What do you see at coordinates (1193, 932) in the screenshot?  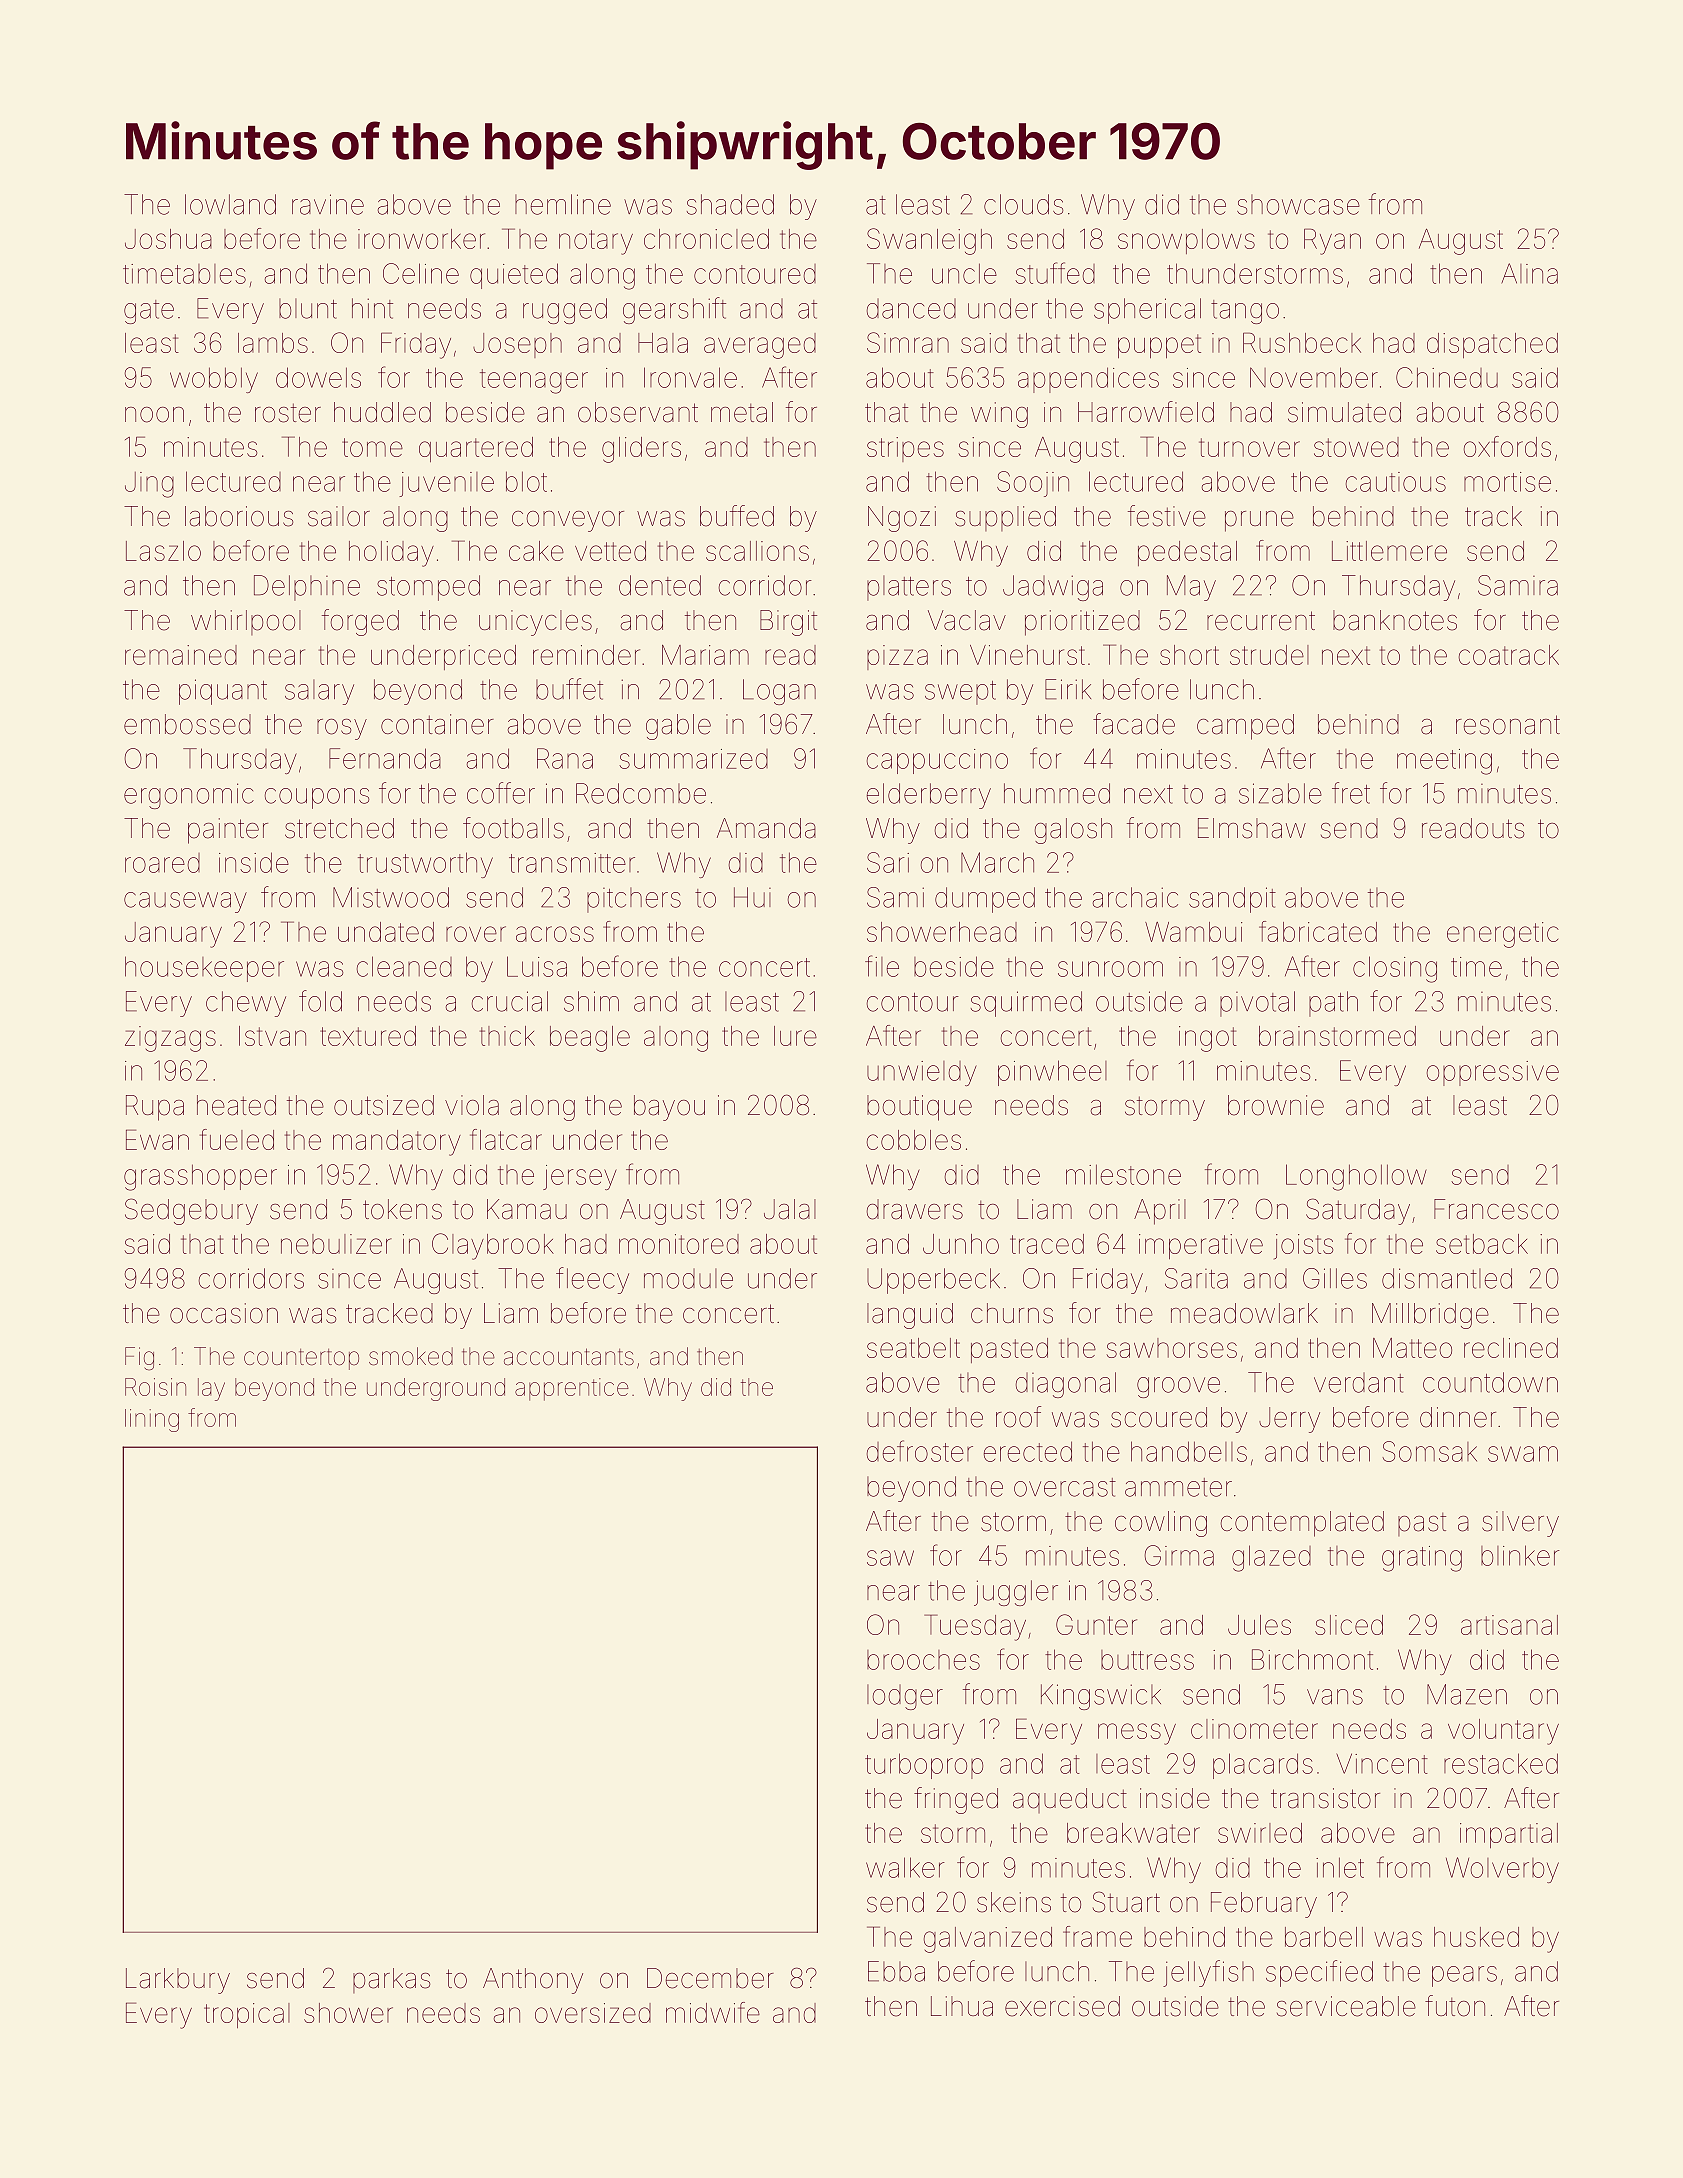 I see `Wambui` at bounding box center [1193, 932].
